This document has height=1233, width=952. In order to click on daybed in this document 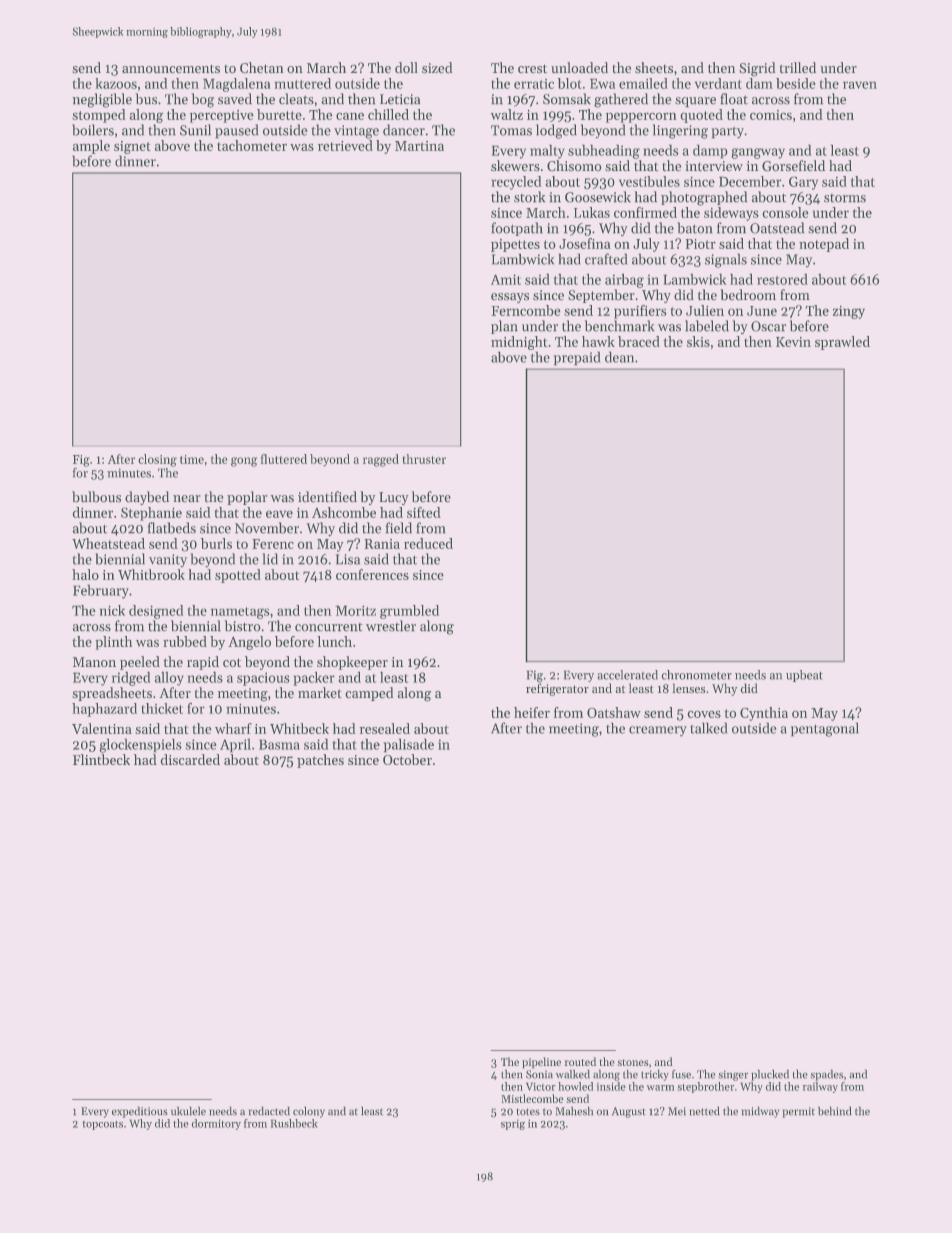, I will do `click(147, 498)`.
